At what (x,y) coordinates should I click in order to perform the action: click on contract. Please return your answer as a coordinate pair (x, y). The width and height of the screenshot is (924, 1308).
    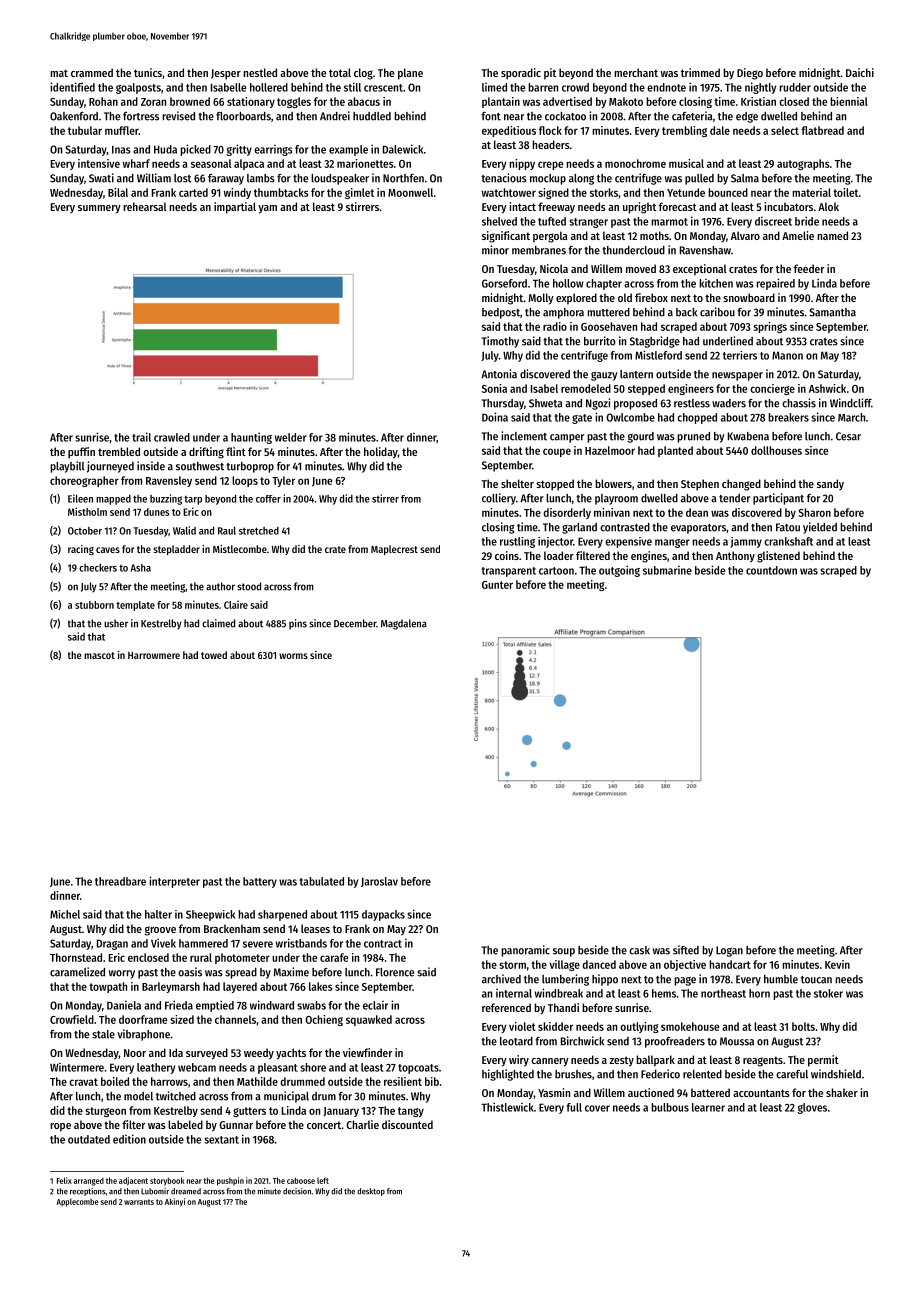
    Looking at the image, I should click on (383, 944).
